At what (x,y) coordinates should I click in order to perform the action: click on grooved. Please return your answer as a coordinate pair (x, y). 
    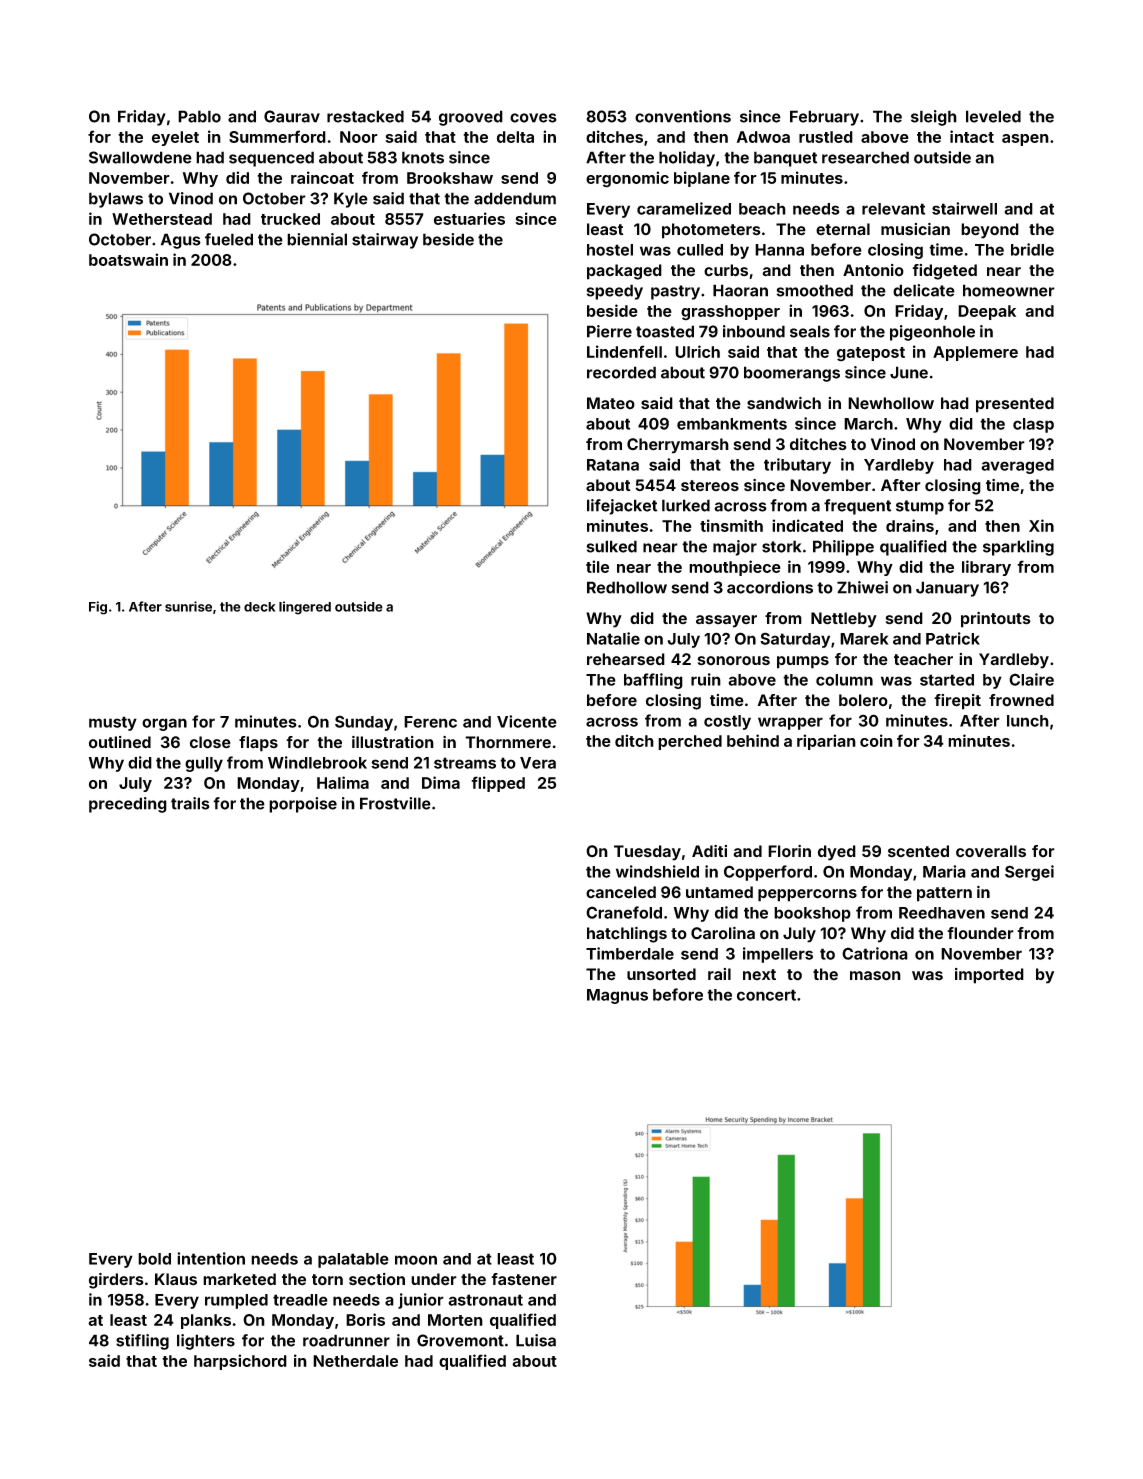
    Looking at the image, I should click on (471, 118).
